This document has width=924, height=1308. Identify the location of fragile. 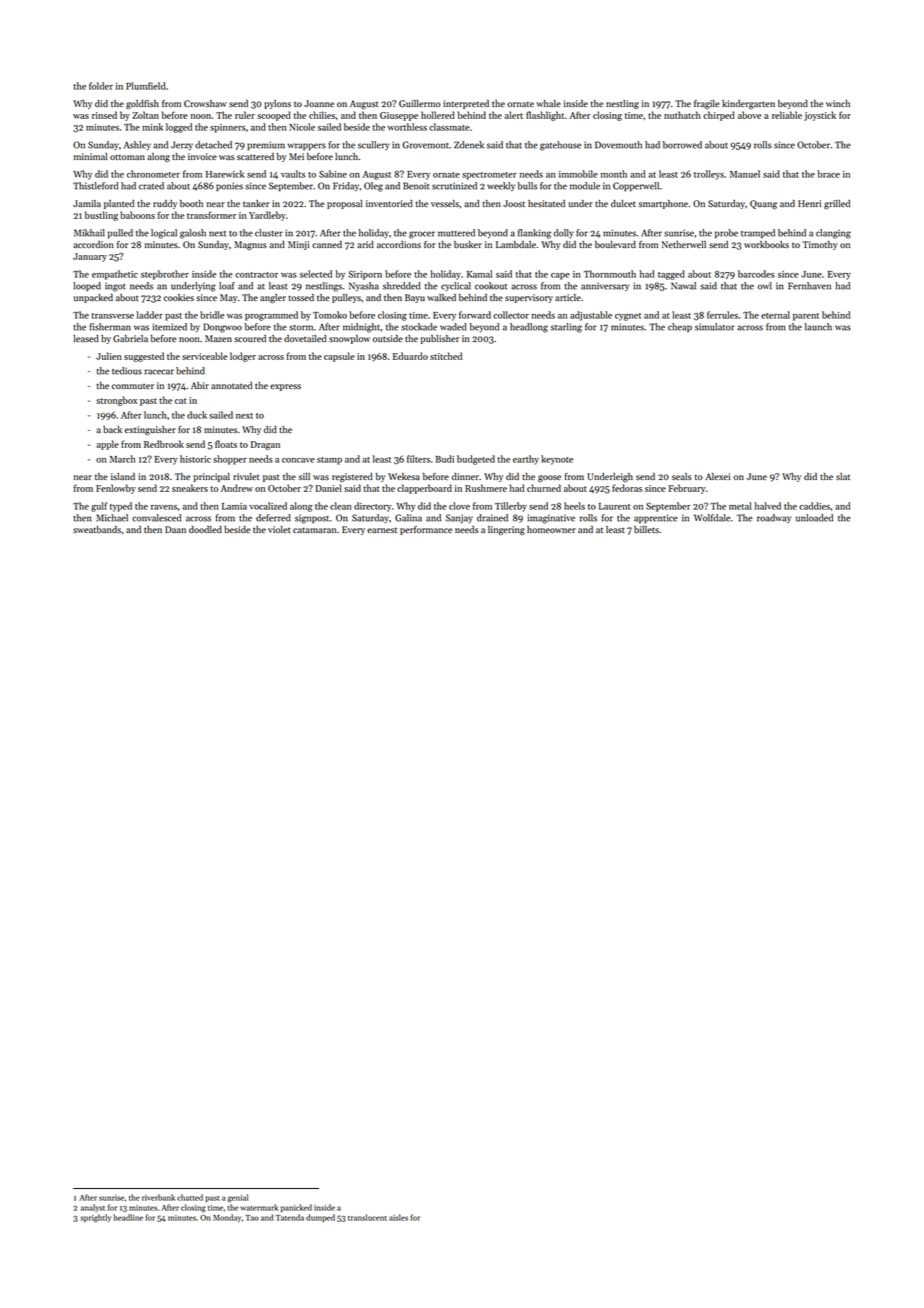
(707, 105).
